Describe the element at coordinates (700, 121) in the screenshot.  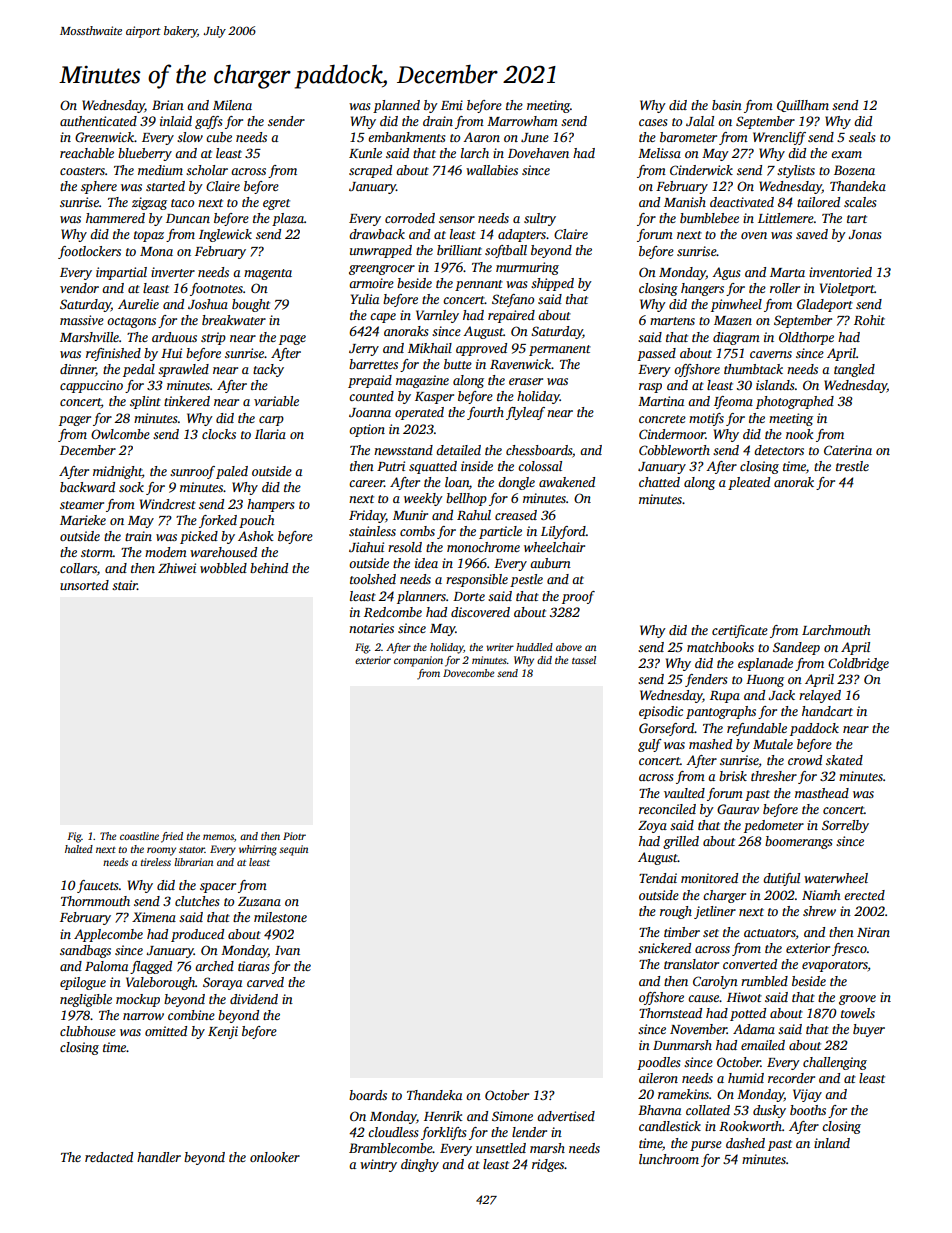
I see `Jalal` at that location.
